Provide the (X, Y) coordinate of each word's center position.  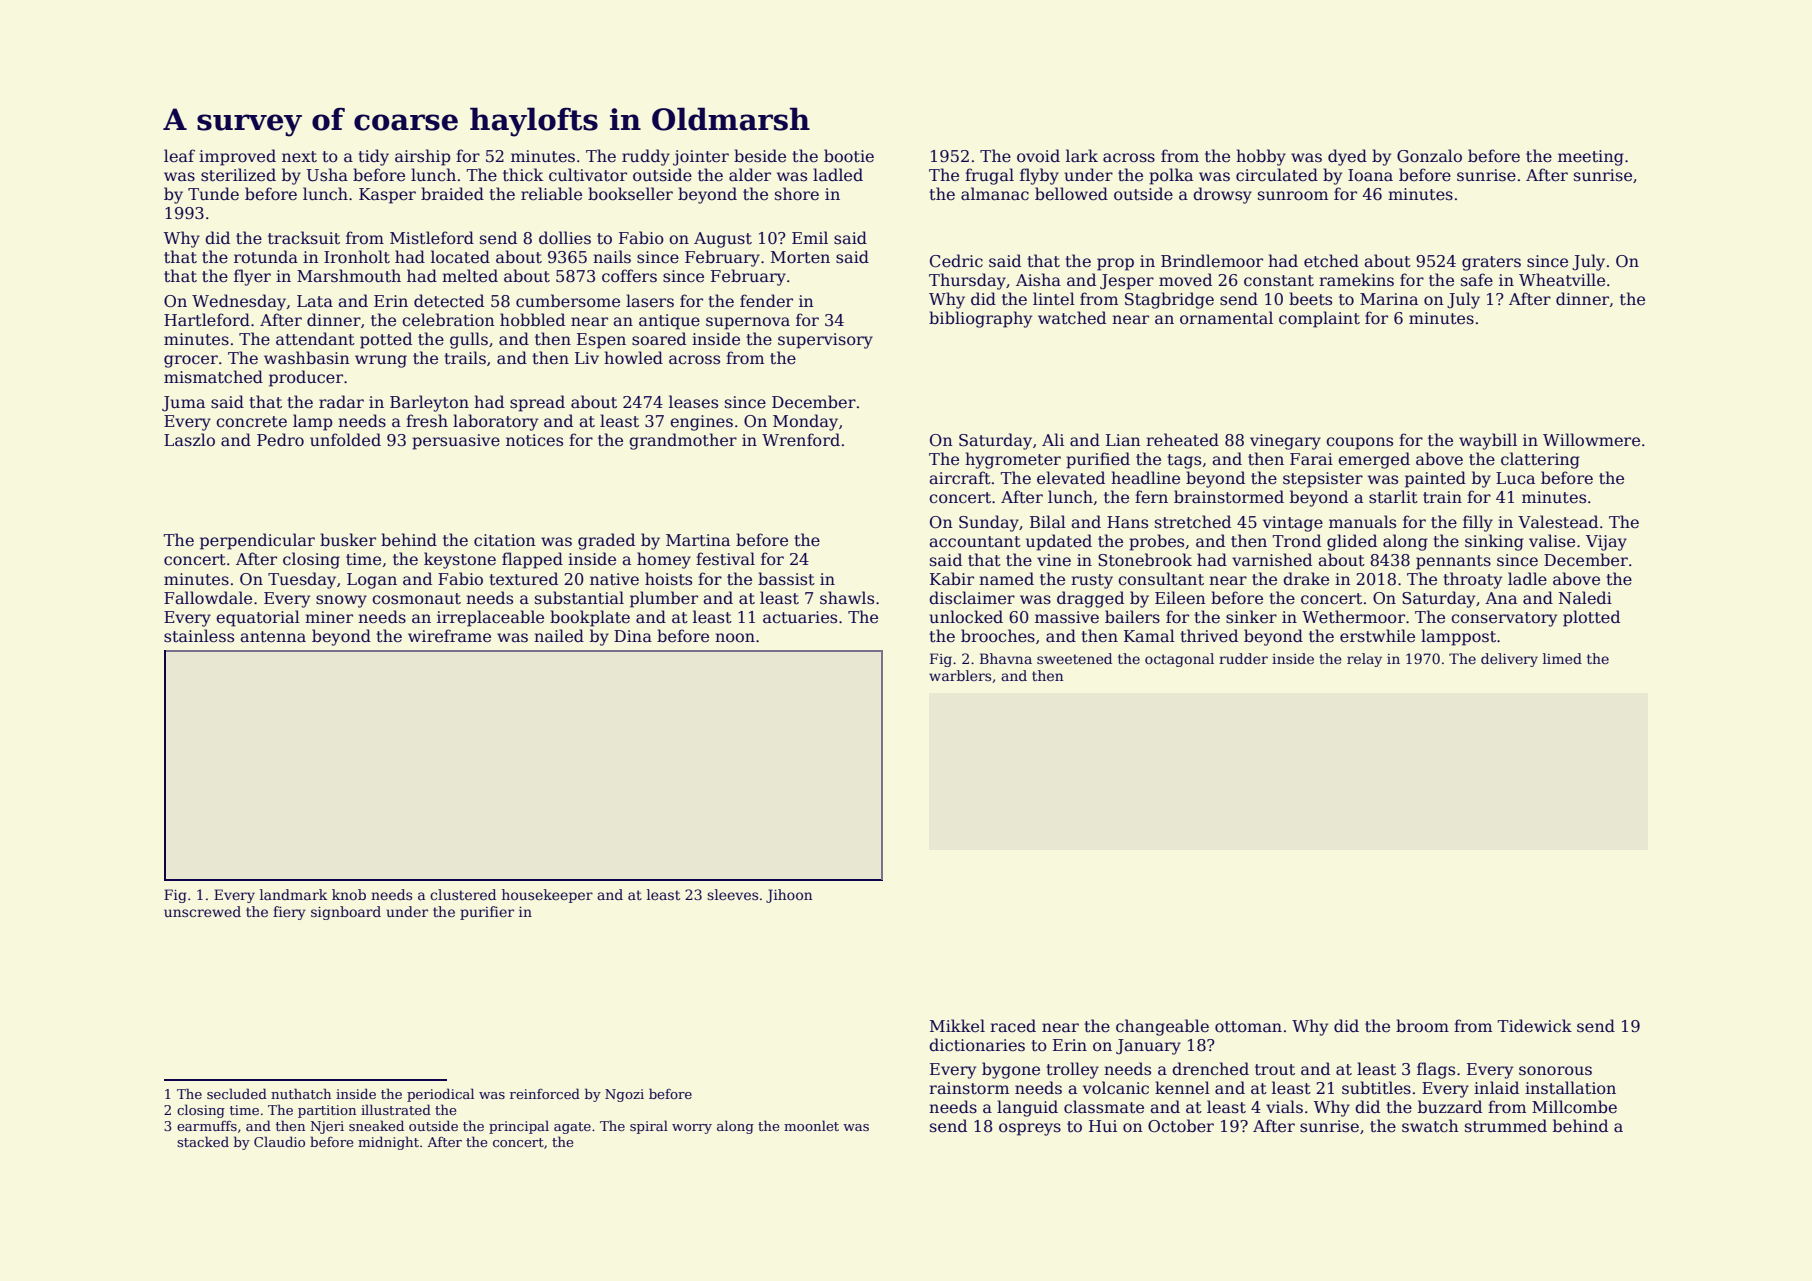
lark (1082, 156)
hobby (1261, 157)
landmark (293, 894)
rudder (1243, 658)
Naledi (1585, 597)
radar (341, 401)
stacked (203, 1141)
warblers (960, 675)
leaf (179, 155)
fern (1151, 496)
